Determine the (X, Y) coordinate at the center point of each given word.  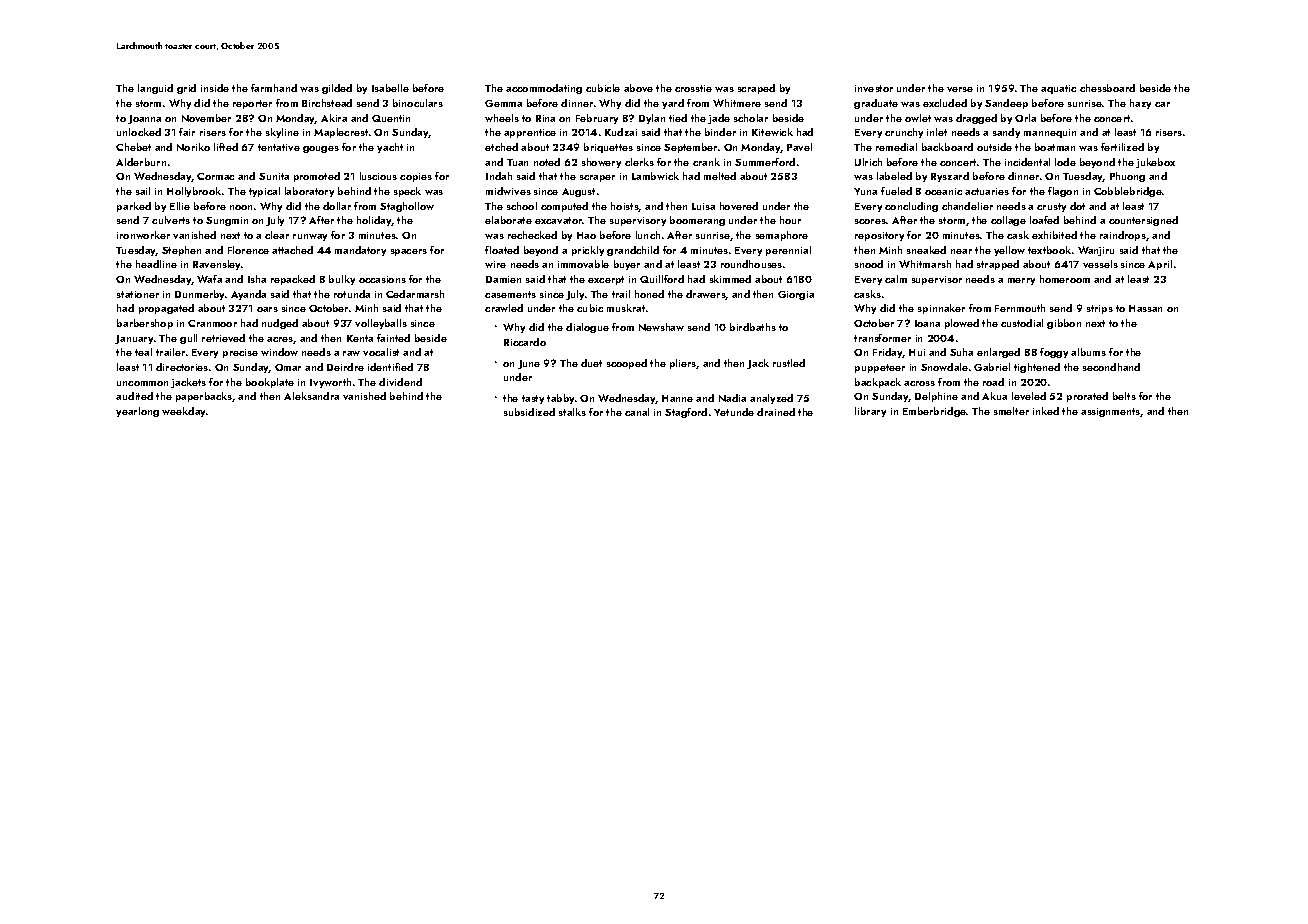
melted (720, 176)
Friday (888, 353)
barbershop (145, 324)
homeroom (1065, 279)
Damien (503, 279)
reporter (252, 104)
